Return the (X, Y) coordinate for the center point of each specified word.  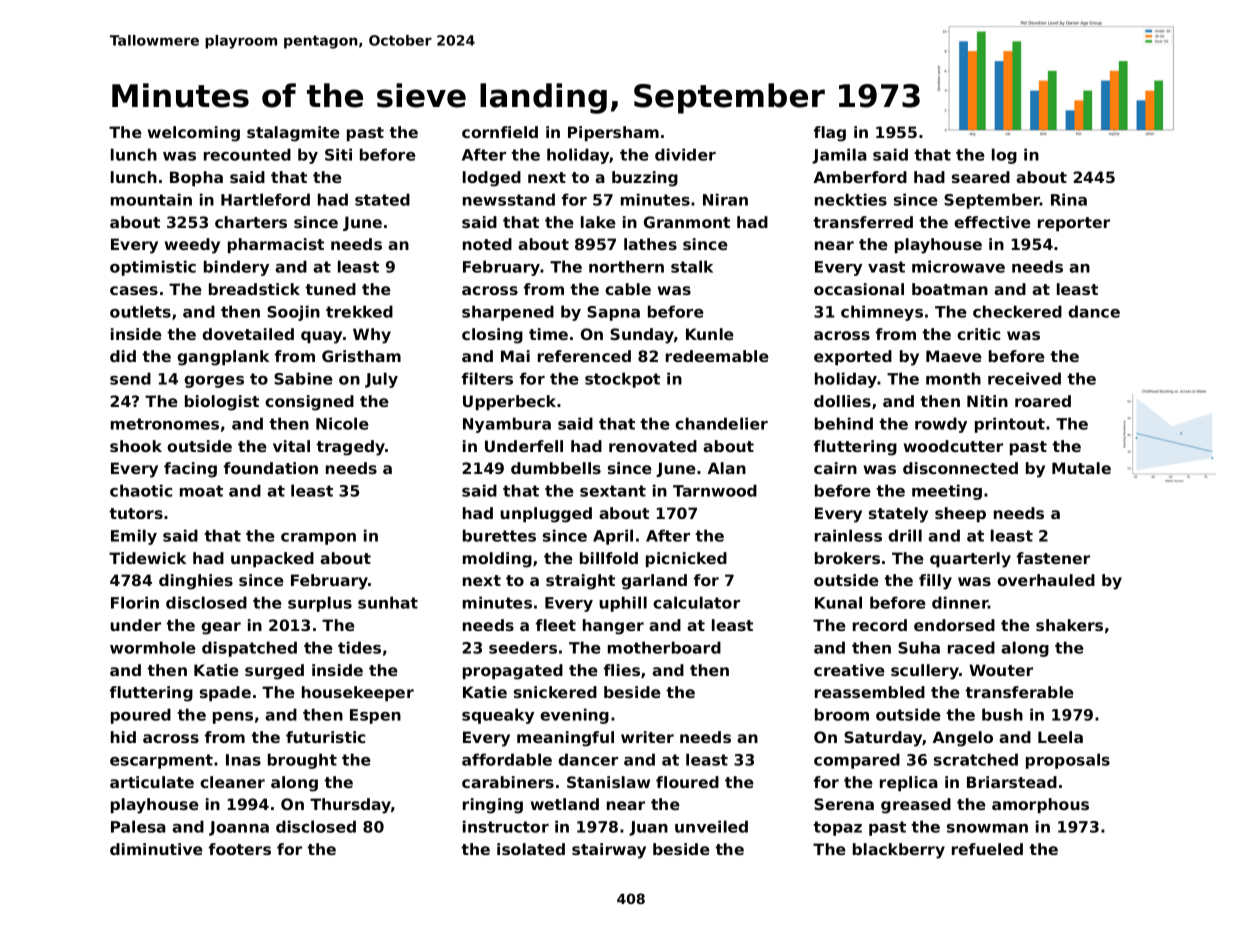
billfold (609, 558)
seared (981, 177)
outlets (140, 311)
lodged (492, 179)
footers (240, 849)
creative (849, 670)
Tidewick (147, 558)
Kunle (710, 334)
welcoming (194, 134)
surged (274, 672)
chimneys (882, 313)
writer (647, 737)
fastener (1053, 558)
